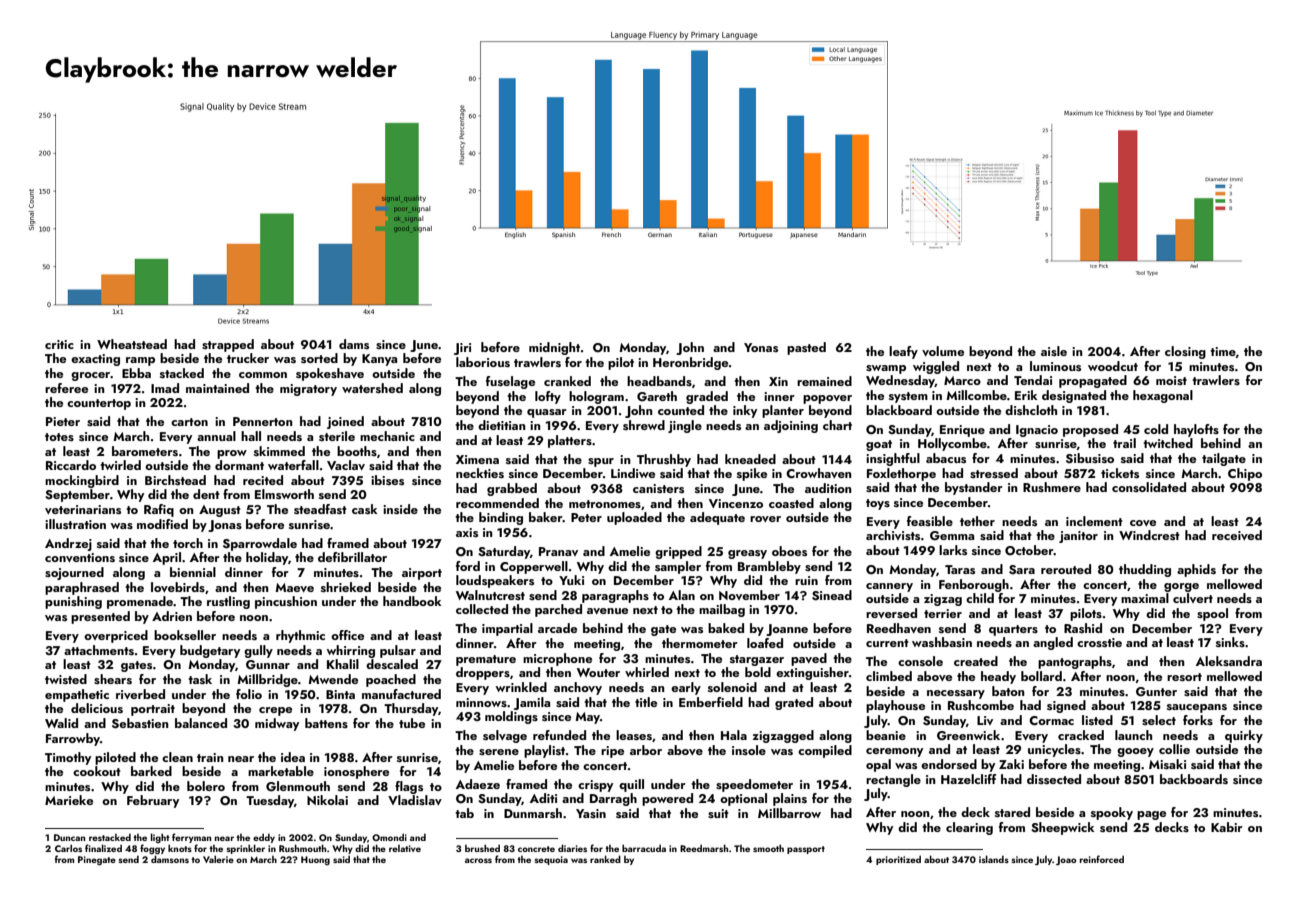  Describe the element at coordinates (264, 838) in the screenshot. I see `eddy` at that location.
